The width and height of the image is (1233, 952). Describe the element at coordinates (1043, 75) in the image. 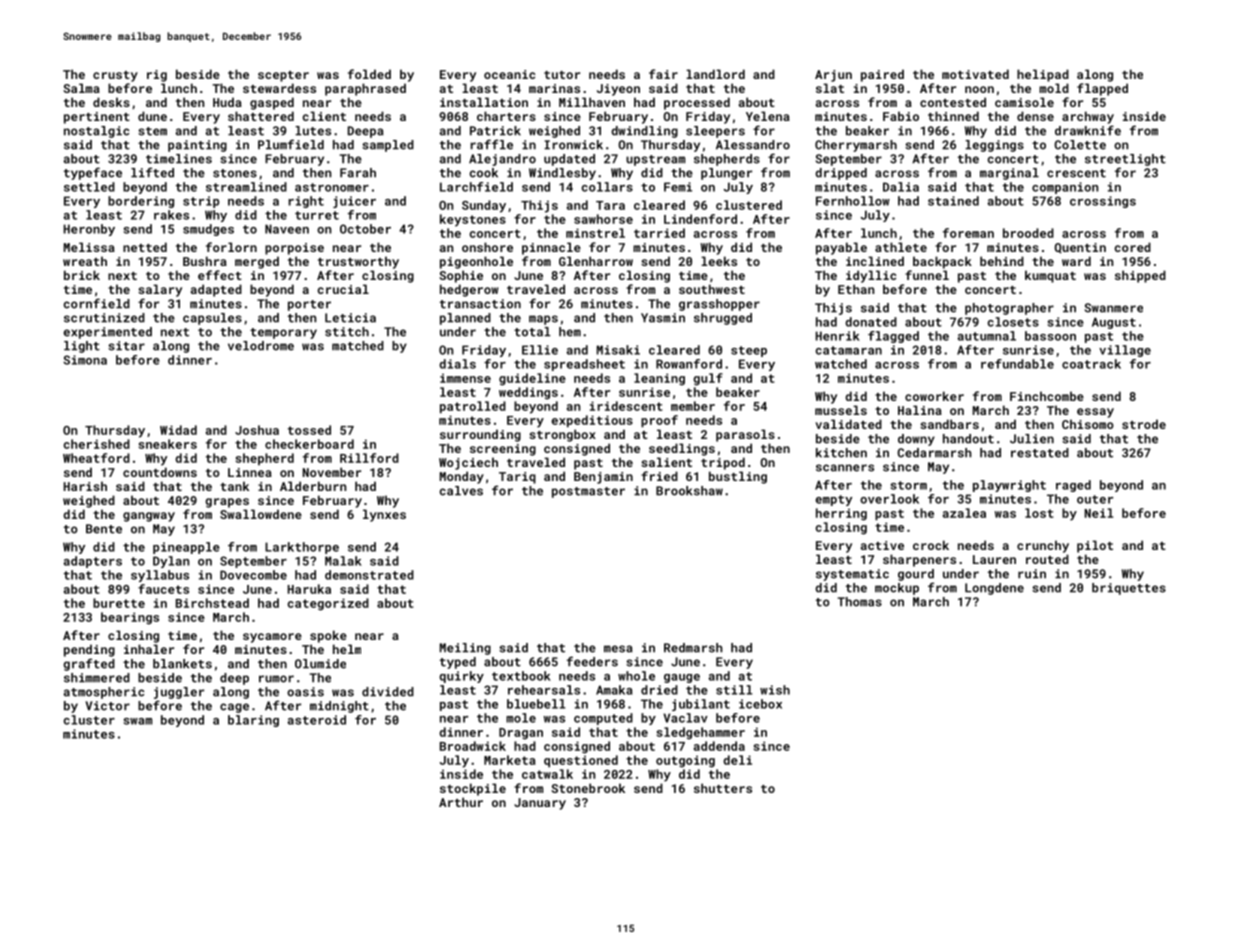

I see `helipad` at that location.
